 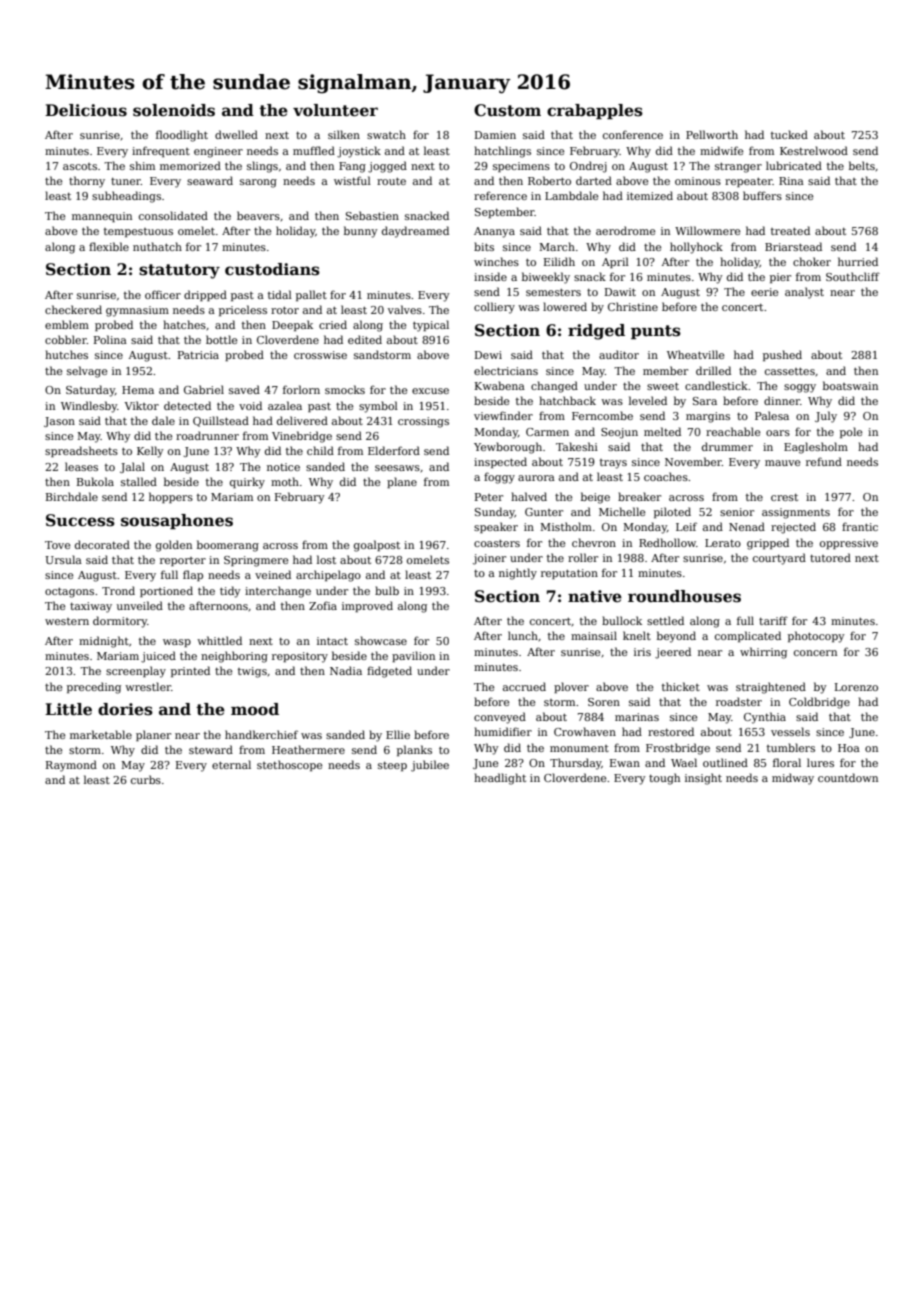 I want to click on Soren, so click(x=604, y=702).
